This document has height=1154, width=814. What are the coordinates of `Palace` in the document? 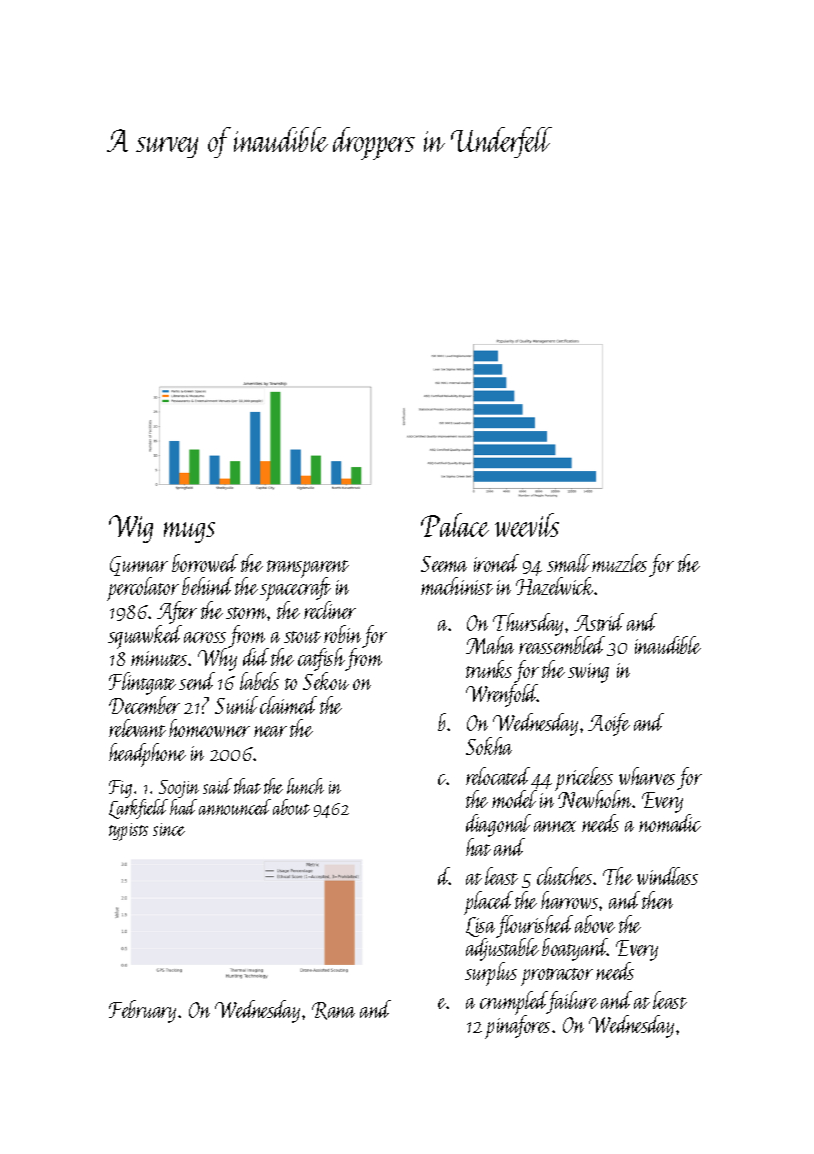 It's located at (455, 525).
